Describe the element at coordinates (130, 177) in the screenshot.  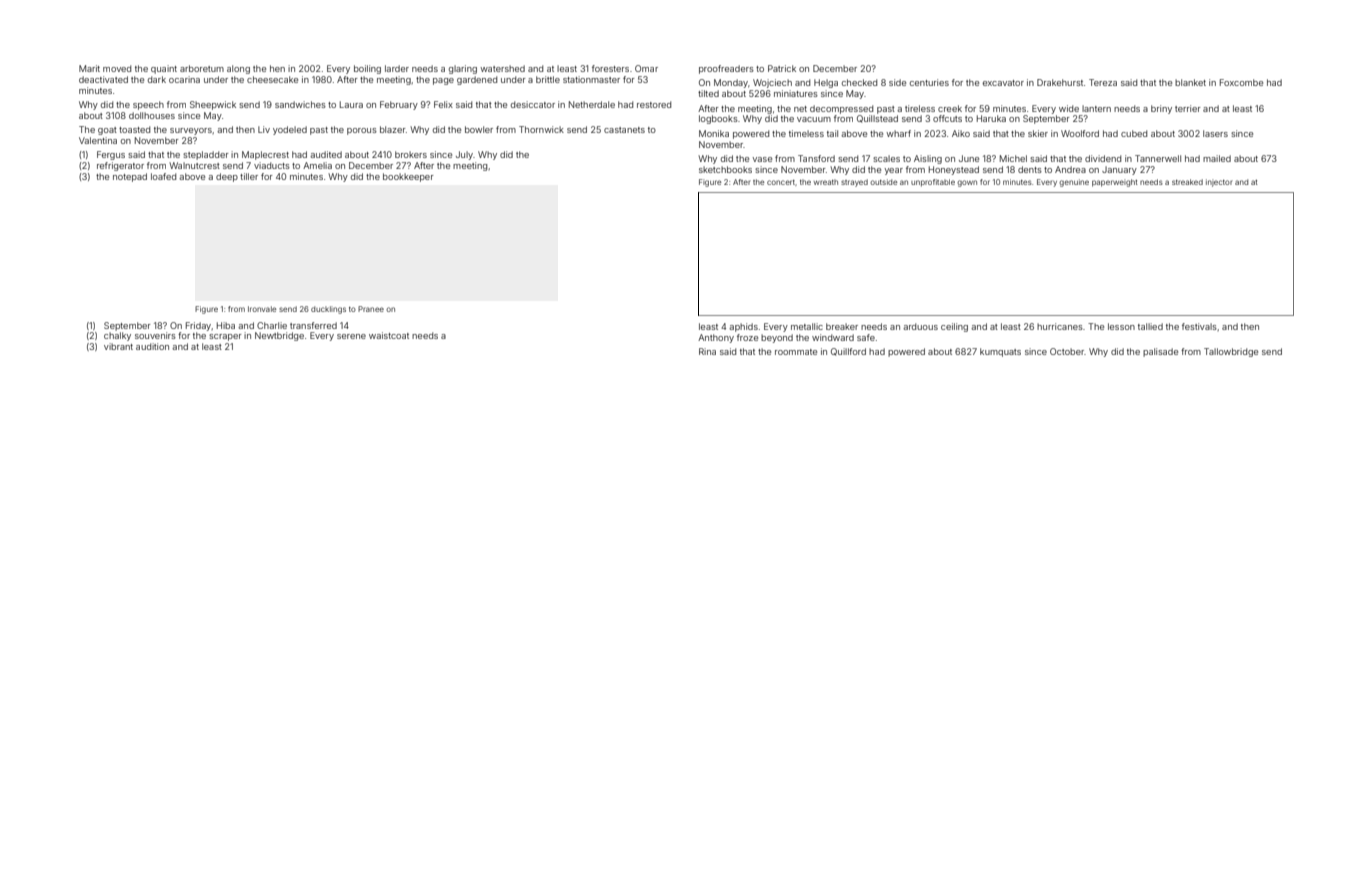
I see `notepad` at that location.
